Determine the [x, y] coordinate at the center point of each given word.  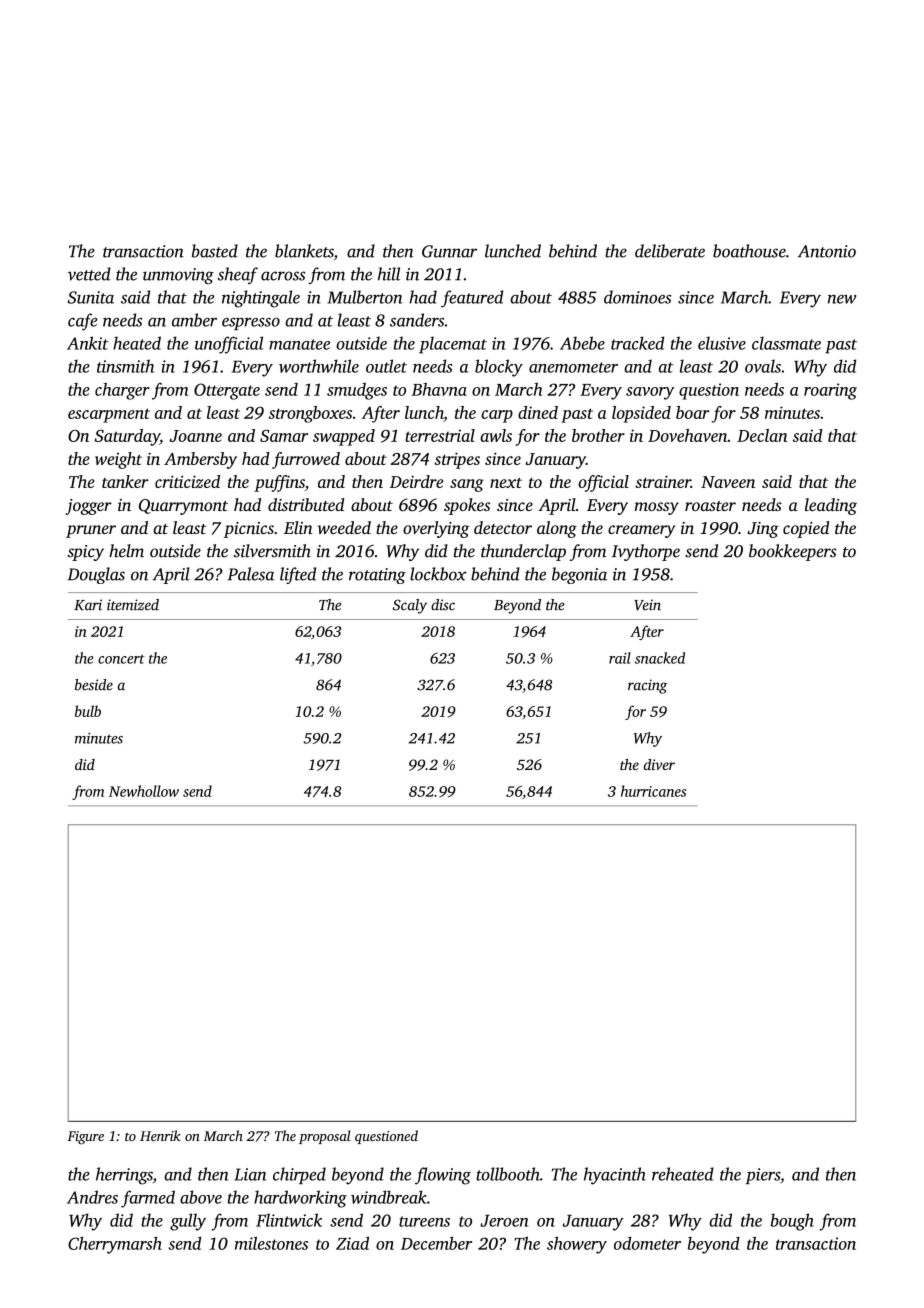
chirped [299, 1175]
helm [126, 551]
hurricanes [653, 791]
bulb [88, 711]
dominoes [637, 297]
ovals [763, 366]
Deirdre [416, 481]
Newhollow [144, 791]
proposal [325, 1137]
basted [215, 251]
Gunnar [449, 251]
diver [659, 764]
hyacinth [615, 1176]
